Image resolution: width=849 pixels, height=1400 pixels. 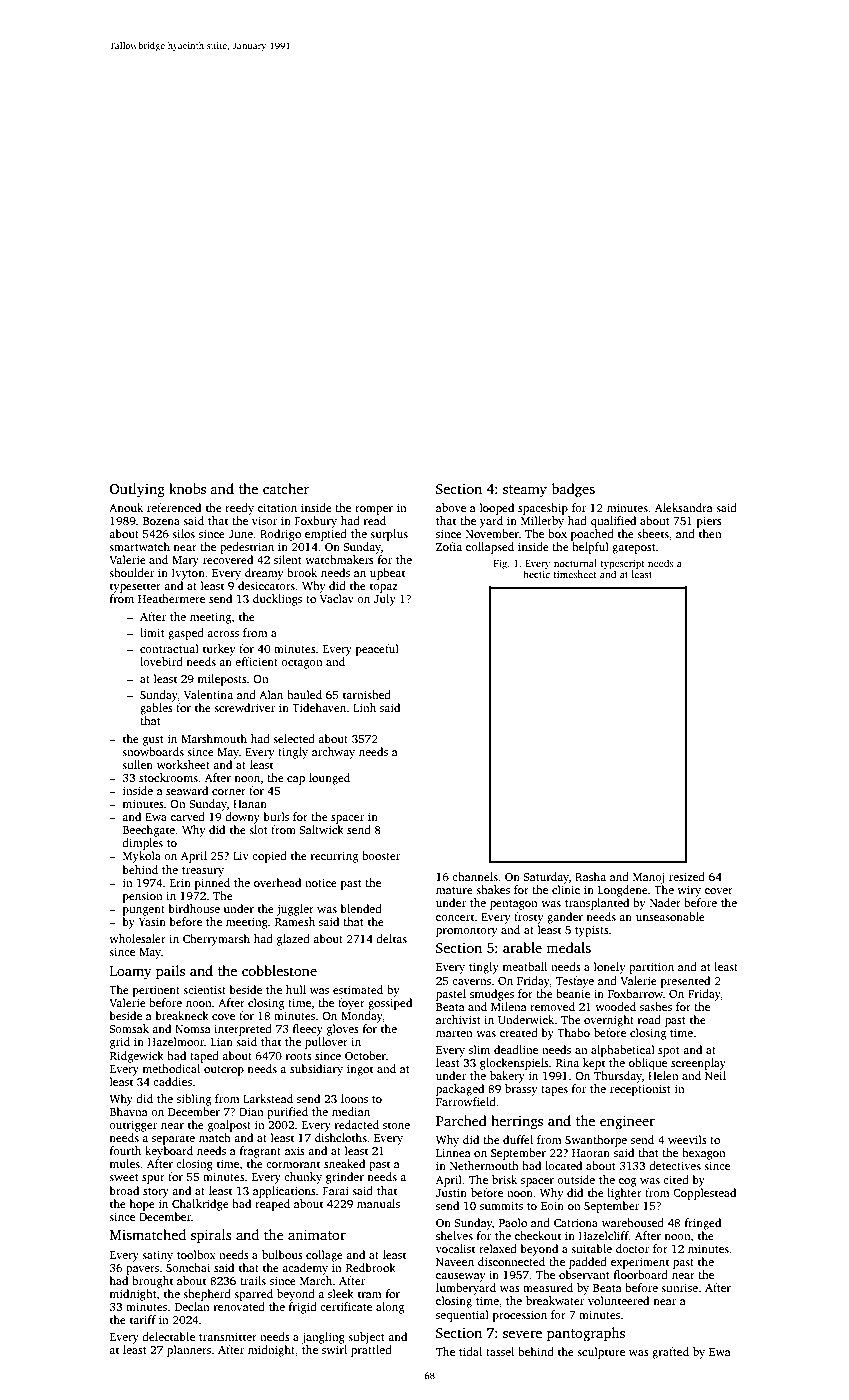 What do you see at coordinates (546, 878) in the screenshot?
I see `Saturday` at bounding box center [546, 878].
